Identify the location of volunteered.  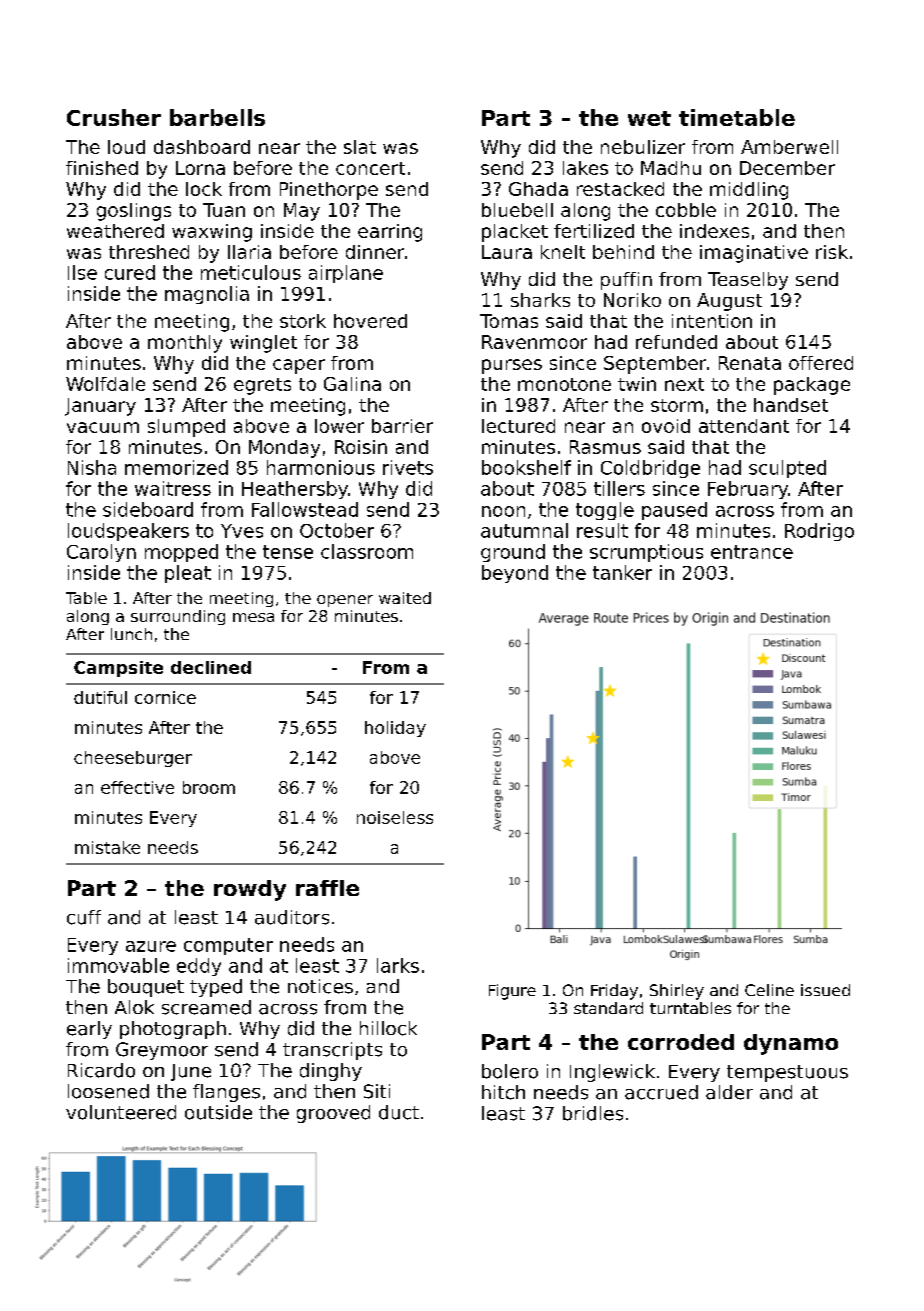
(121, 1112).
